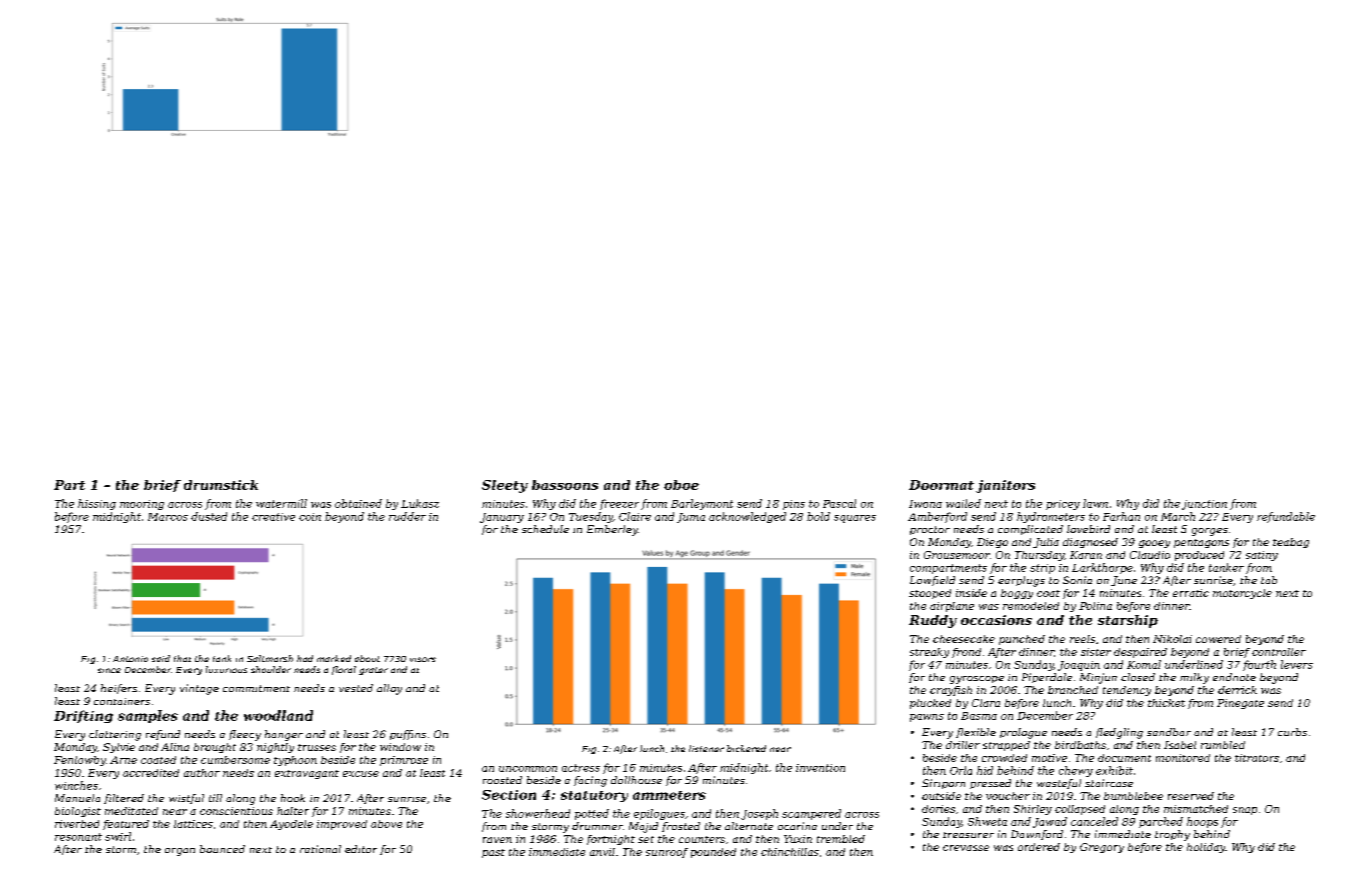 The height and width of the screenshot is (887, 1372). What do you see at coordinates (602, 852) in the screenshot?
I see `anvil` at bounding box center [602, 852].
